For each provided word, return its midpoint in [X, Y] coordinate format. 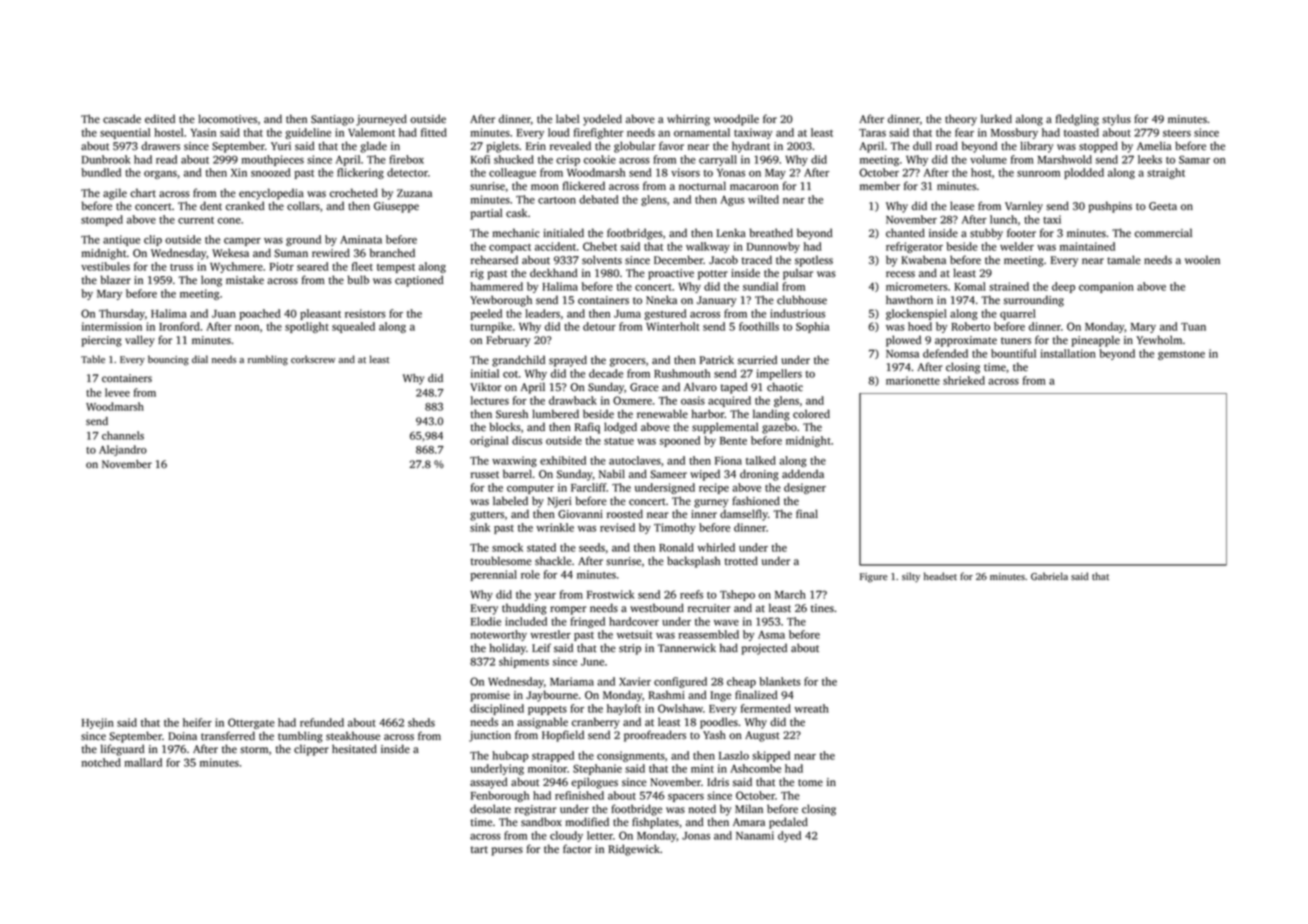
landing [771, 415]
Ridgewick [634, 850]
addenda [803, 474]
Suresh [512, 414]
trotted [741, 561]
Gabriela [1049, 576]
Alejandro [123, 450]
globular [635, 147]
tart [479, 849]
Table [93, 359]
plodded [1084, 173]
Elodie [486, 621]
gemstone [1181, 355]
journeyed [381, 120]
